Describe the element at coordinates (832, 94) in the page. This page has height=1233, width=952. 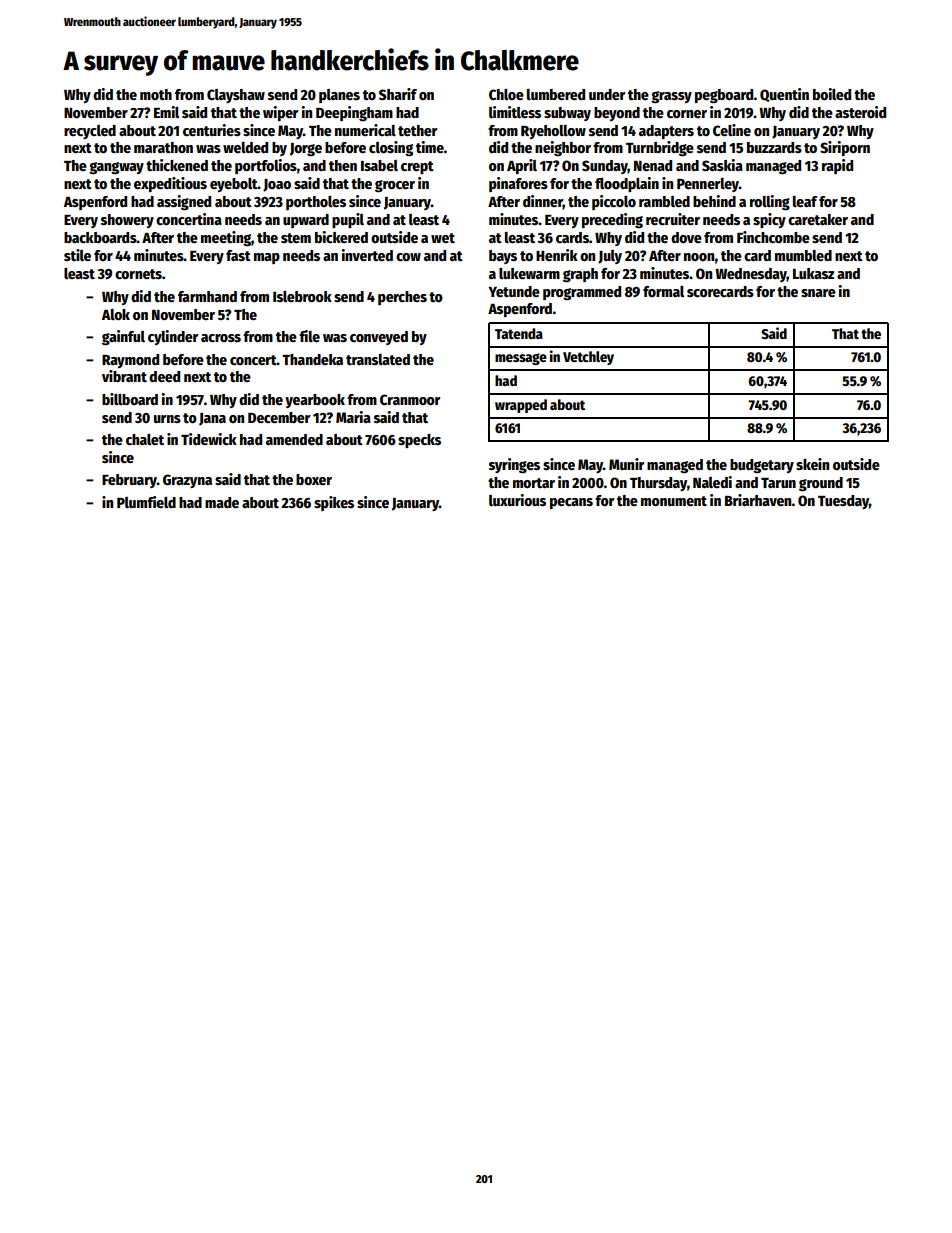
I see `boiled` at that location.
